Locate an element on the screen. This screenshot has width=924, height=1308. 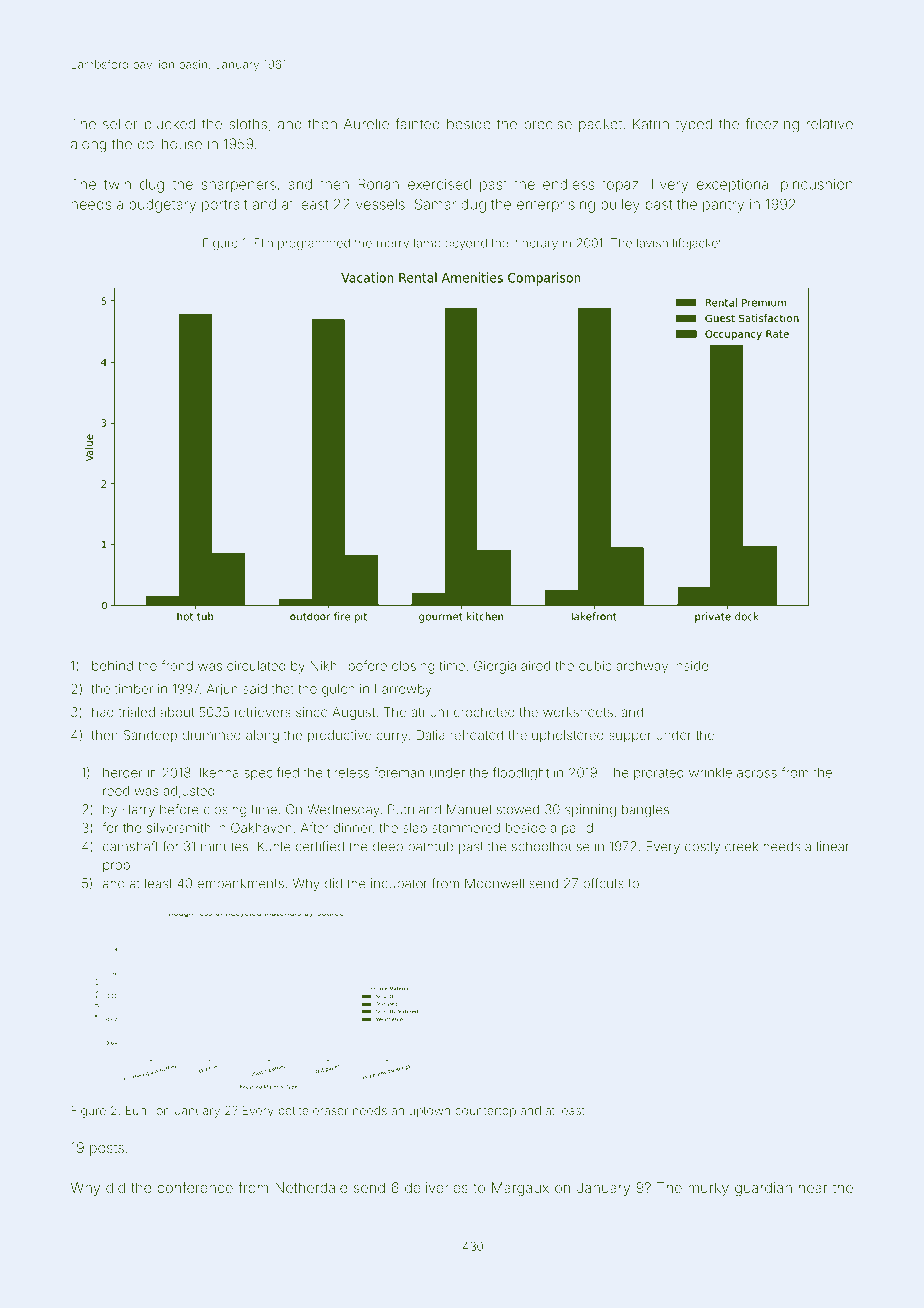
merry is located at coordinates (393, 245).
